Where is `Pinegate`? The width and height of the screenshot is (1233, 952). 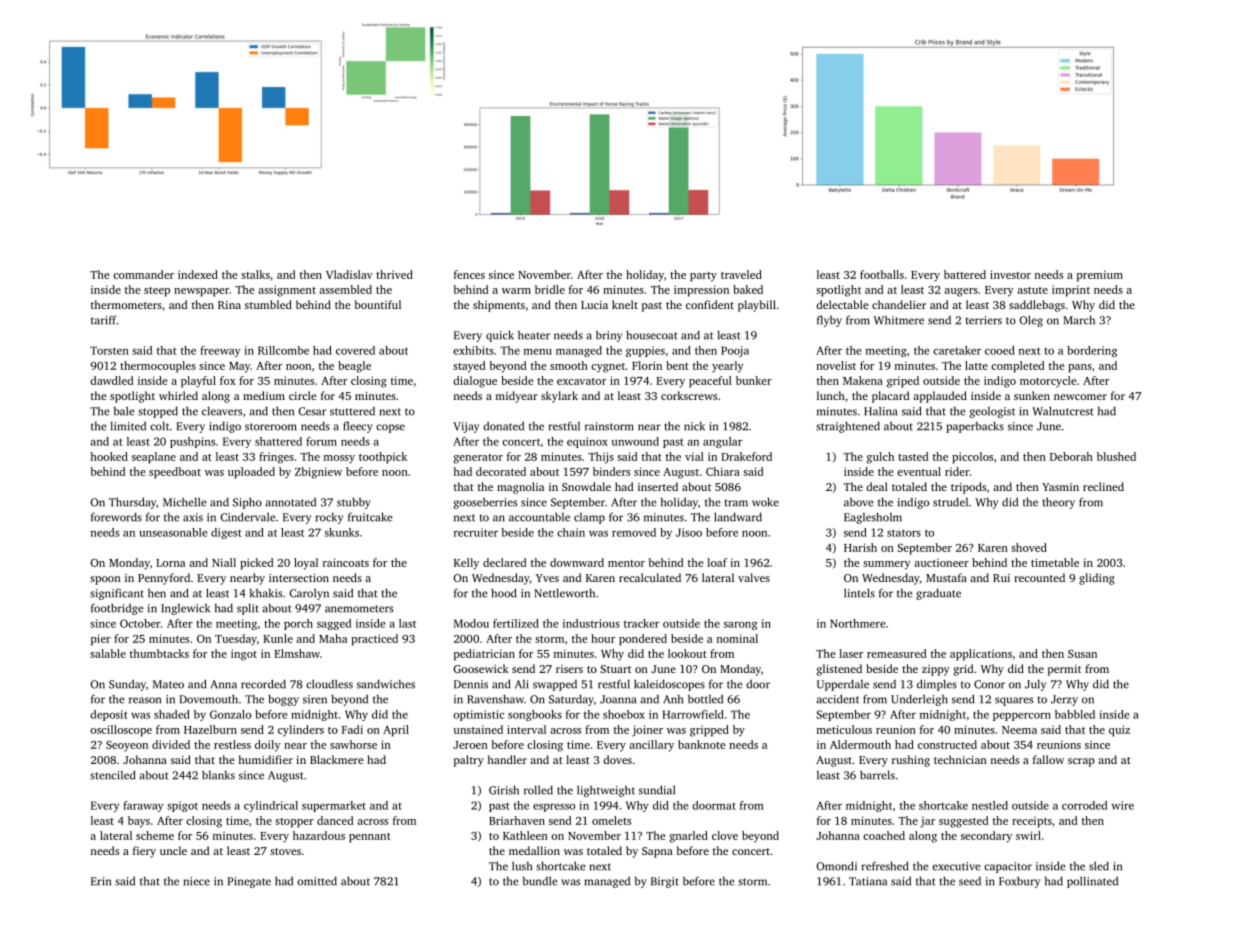 Pinegate is located at coordinates (249, 882).
